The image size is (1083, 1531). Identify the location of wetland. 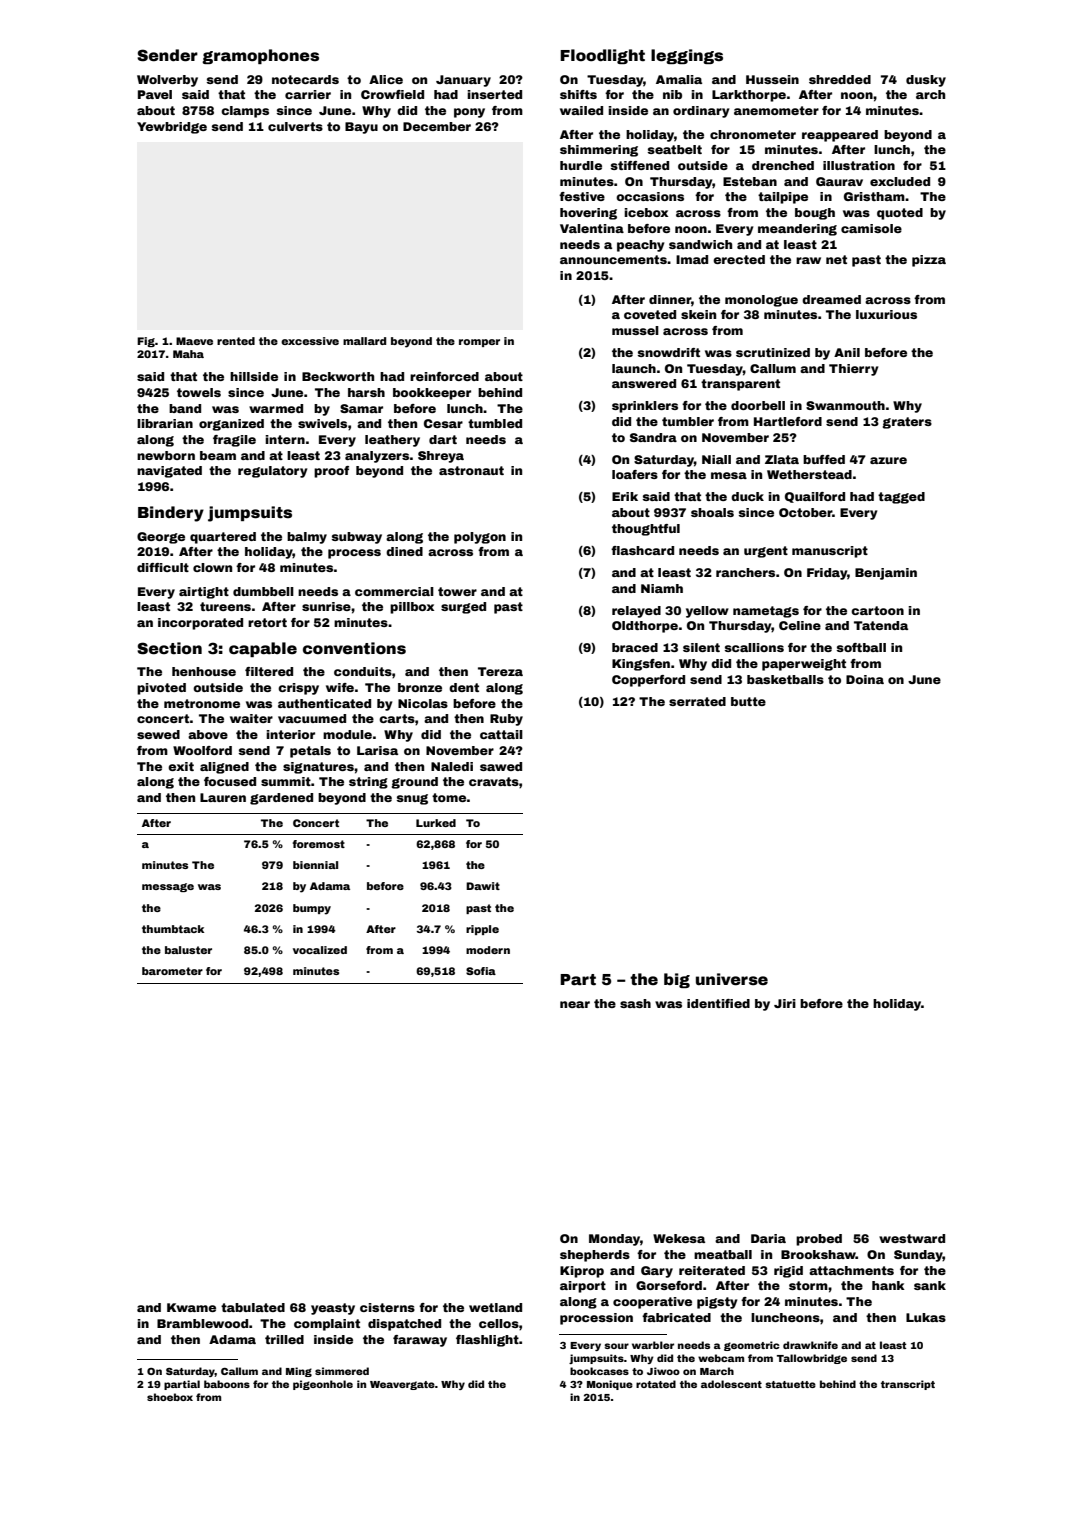
(495, 1307).
